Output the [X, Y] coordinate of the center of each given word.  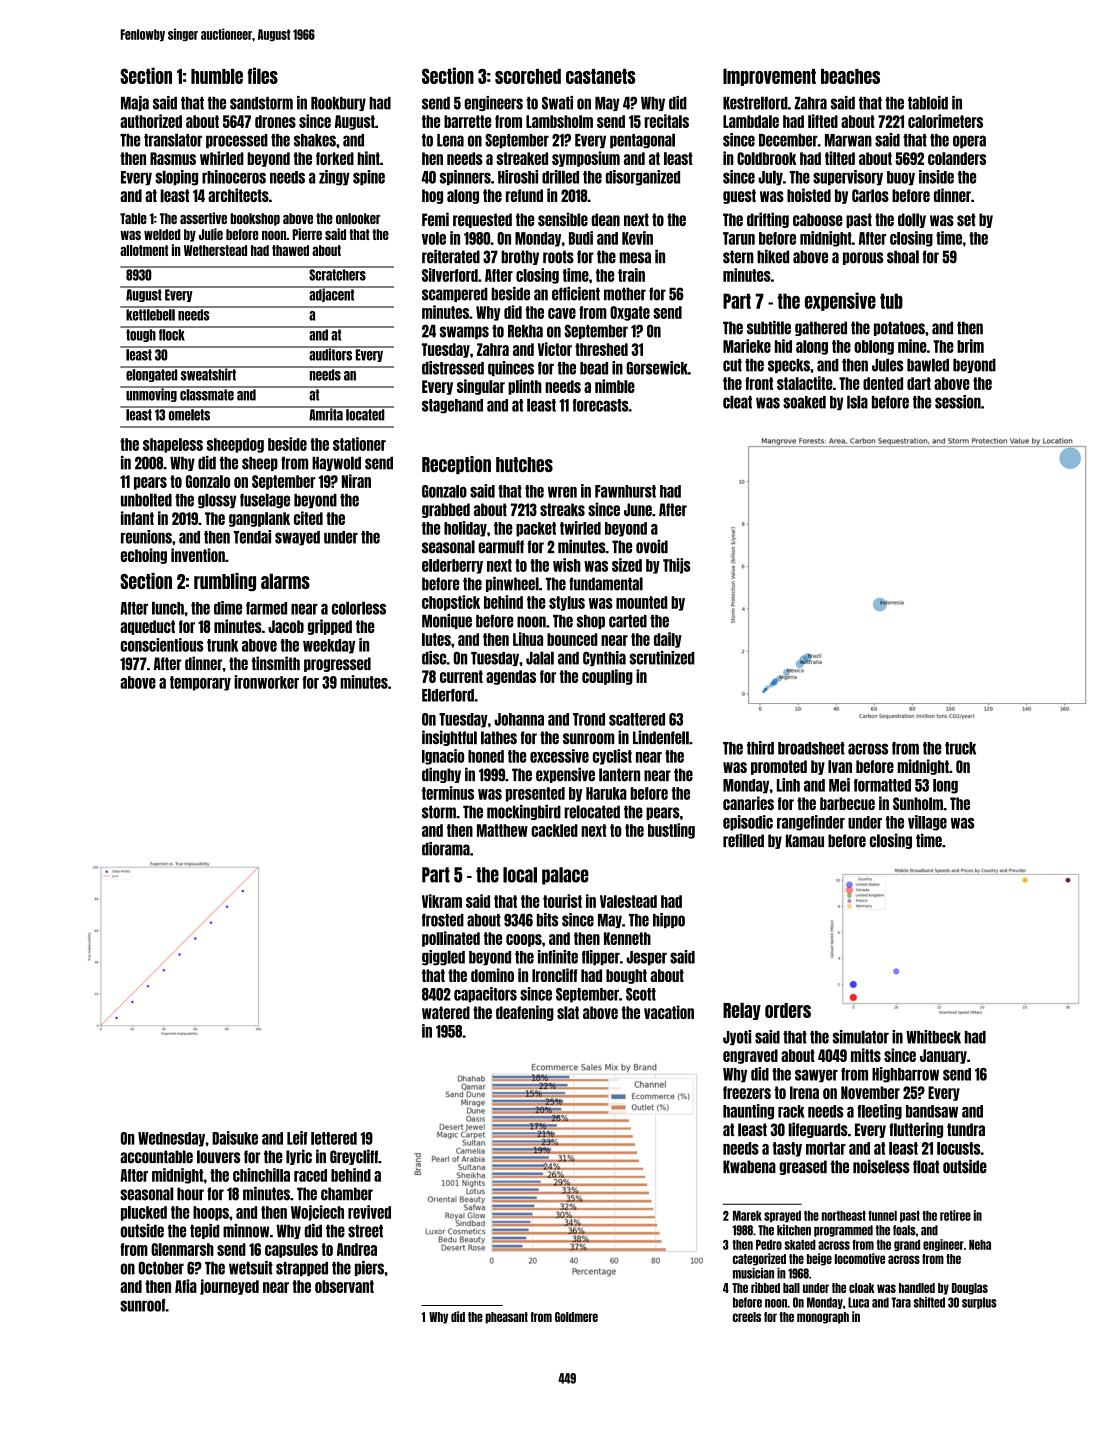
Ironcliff [554, 975]
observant [344, 1286]
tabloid [928, 103]
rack [791, 1111]
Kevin [637, 238]
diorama [446, 849]
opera [969, 141]
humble [217, 76]
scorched [528, 76]
